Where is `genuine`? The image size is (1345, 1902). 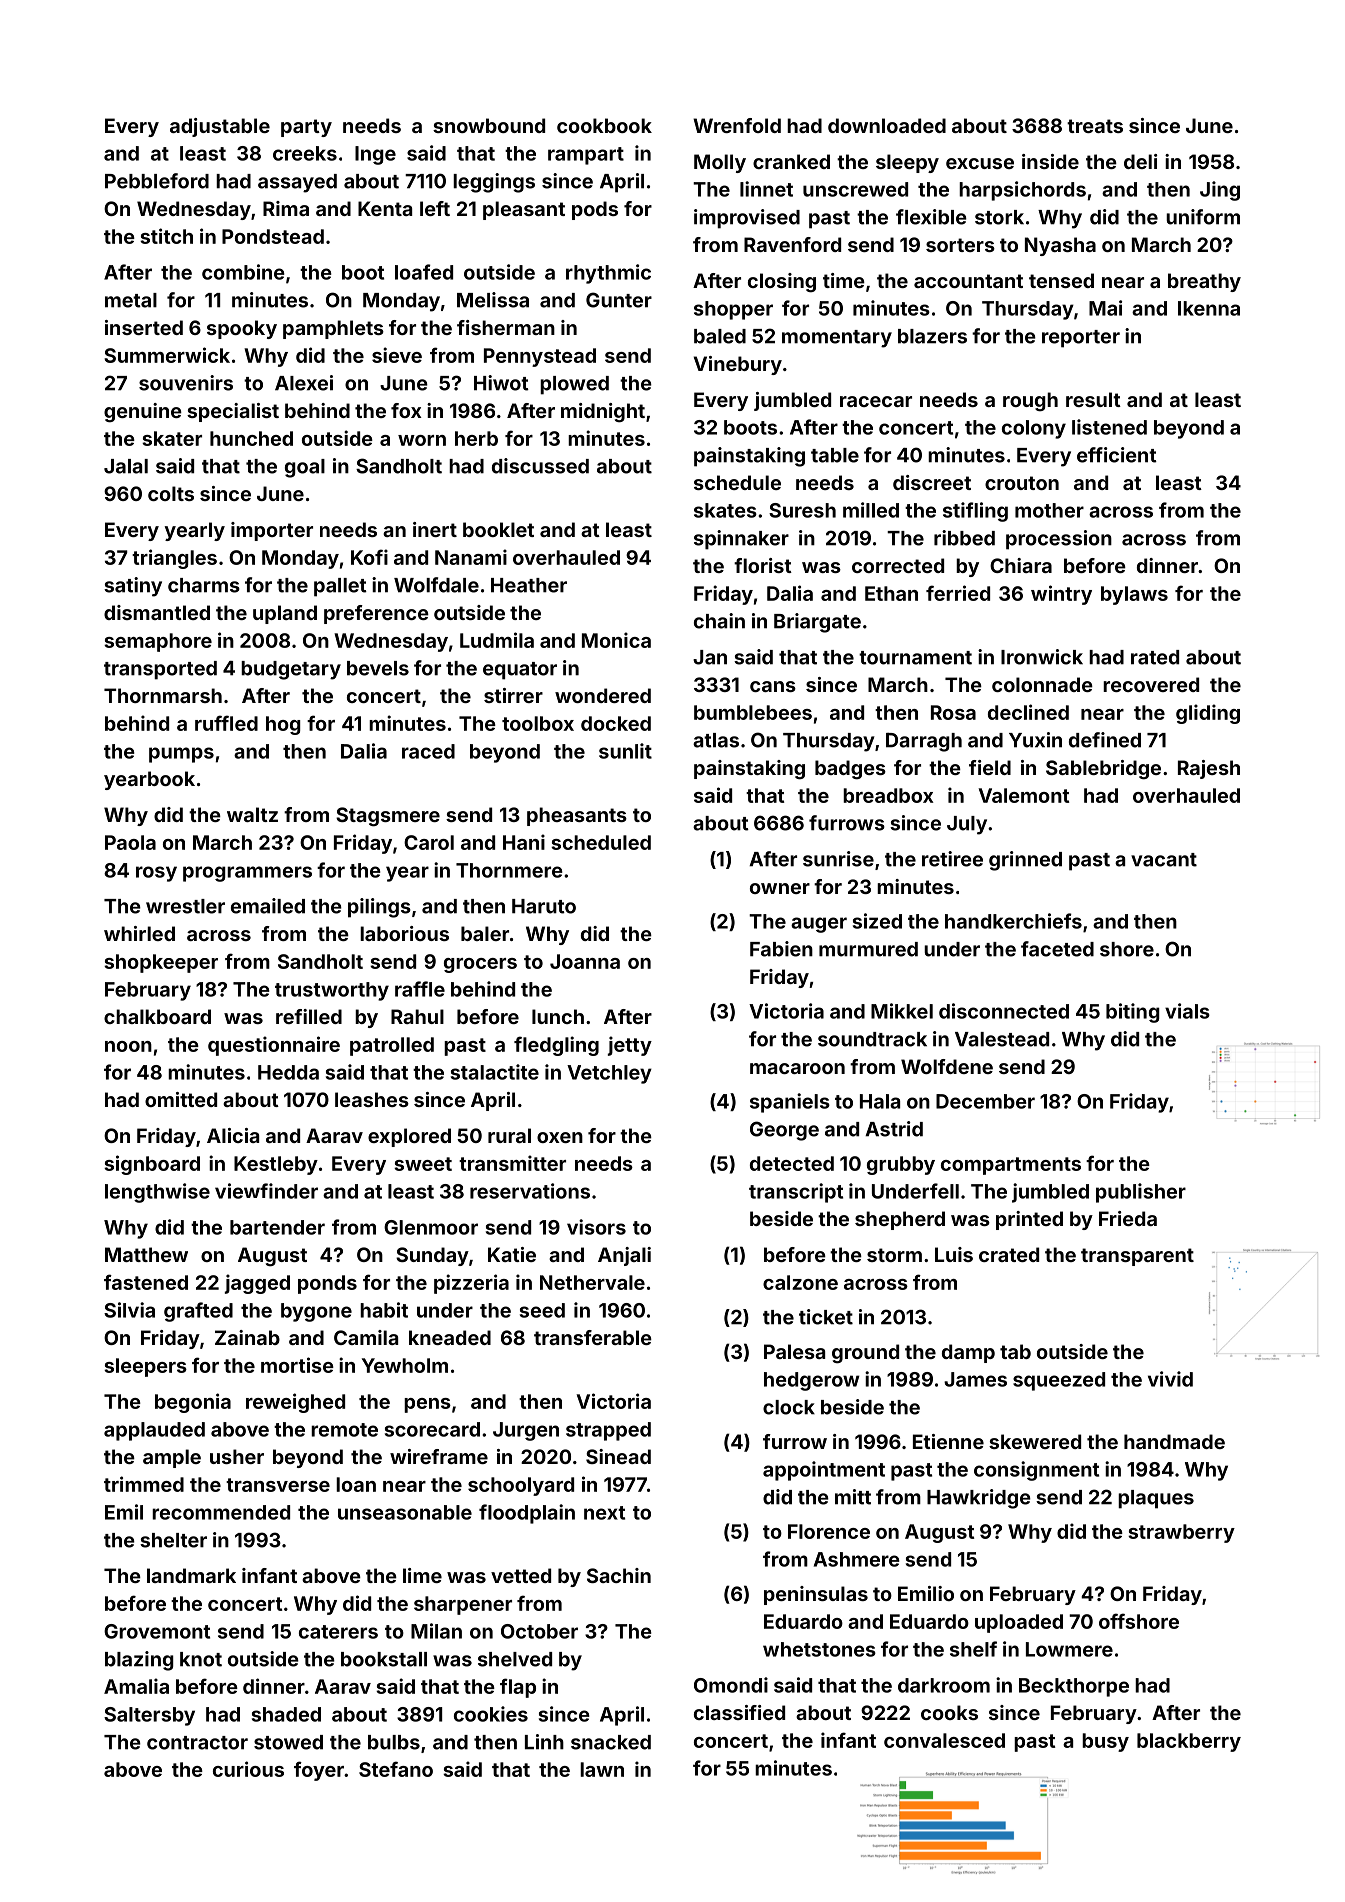 genuine is located at coordinates (143, 413).
